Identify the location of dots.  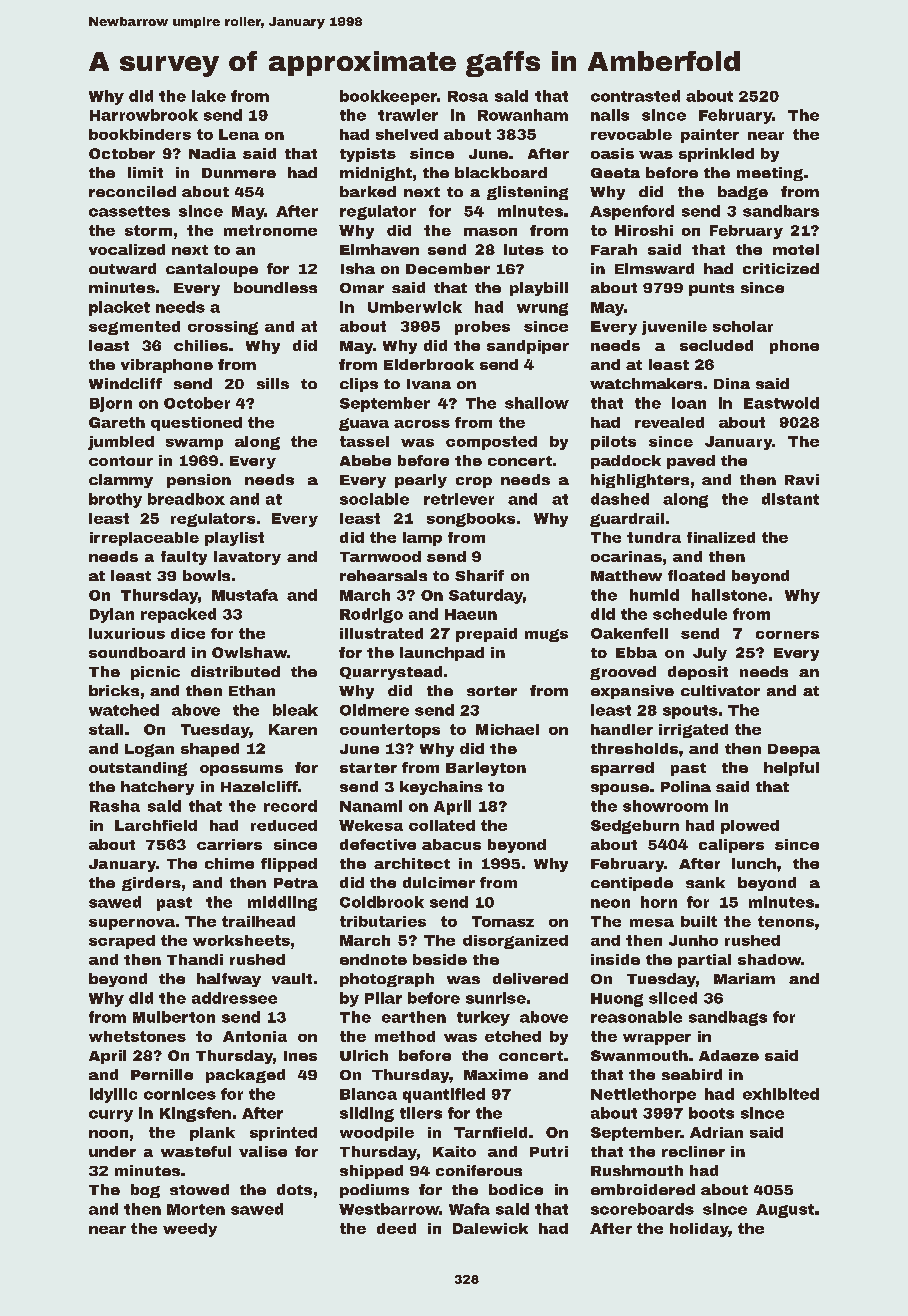
(294, 1189).
